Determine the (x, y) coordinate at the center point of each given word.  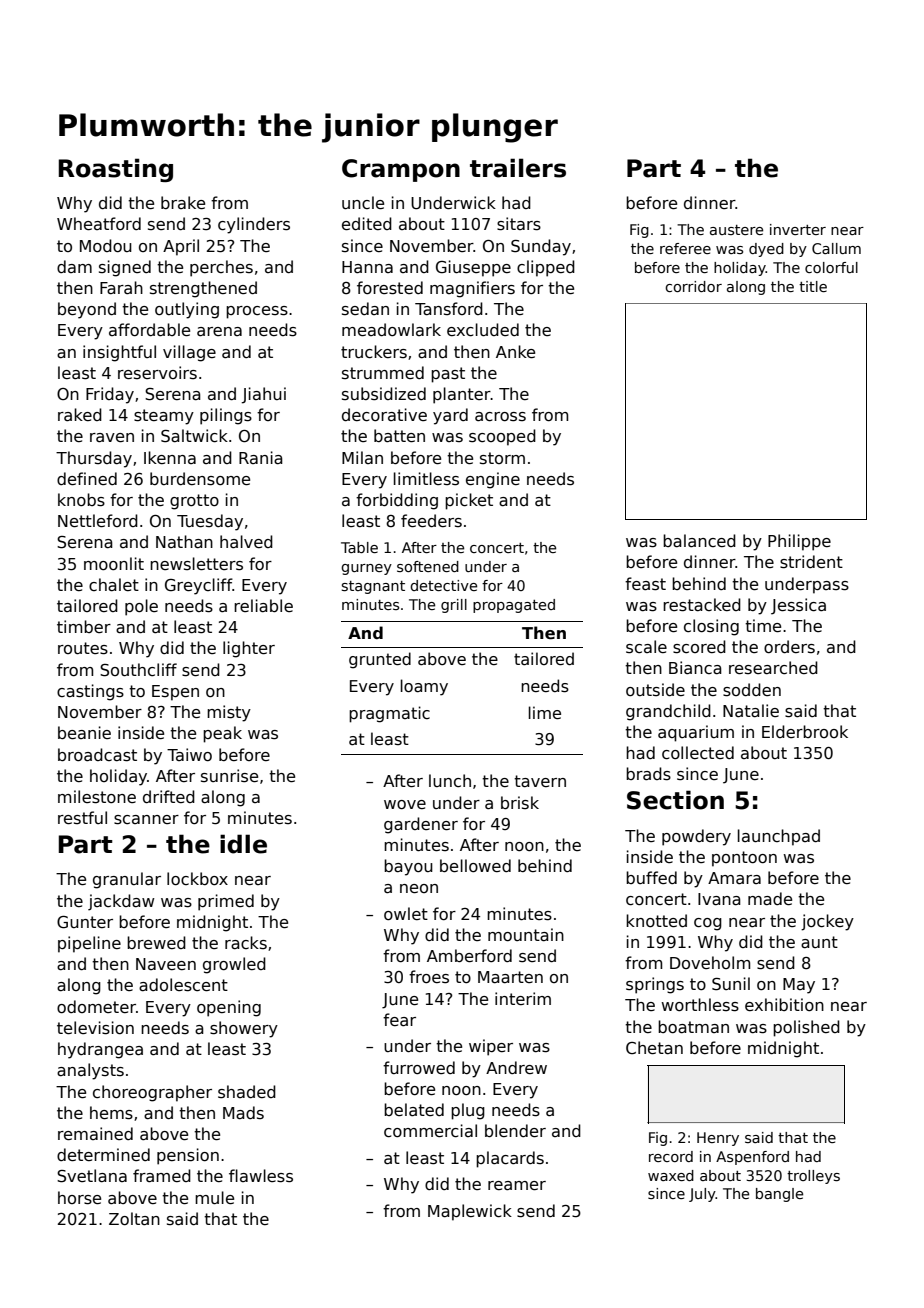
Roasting (116, 170)
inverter (798, 229)
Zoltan (134, 1218)
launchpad (779, 837)
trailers (518, 168)
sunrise (229, 776)
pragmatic (389, 714)
